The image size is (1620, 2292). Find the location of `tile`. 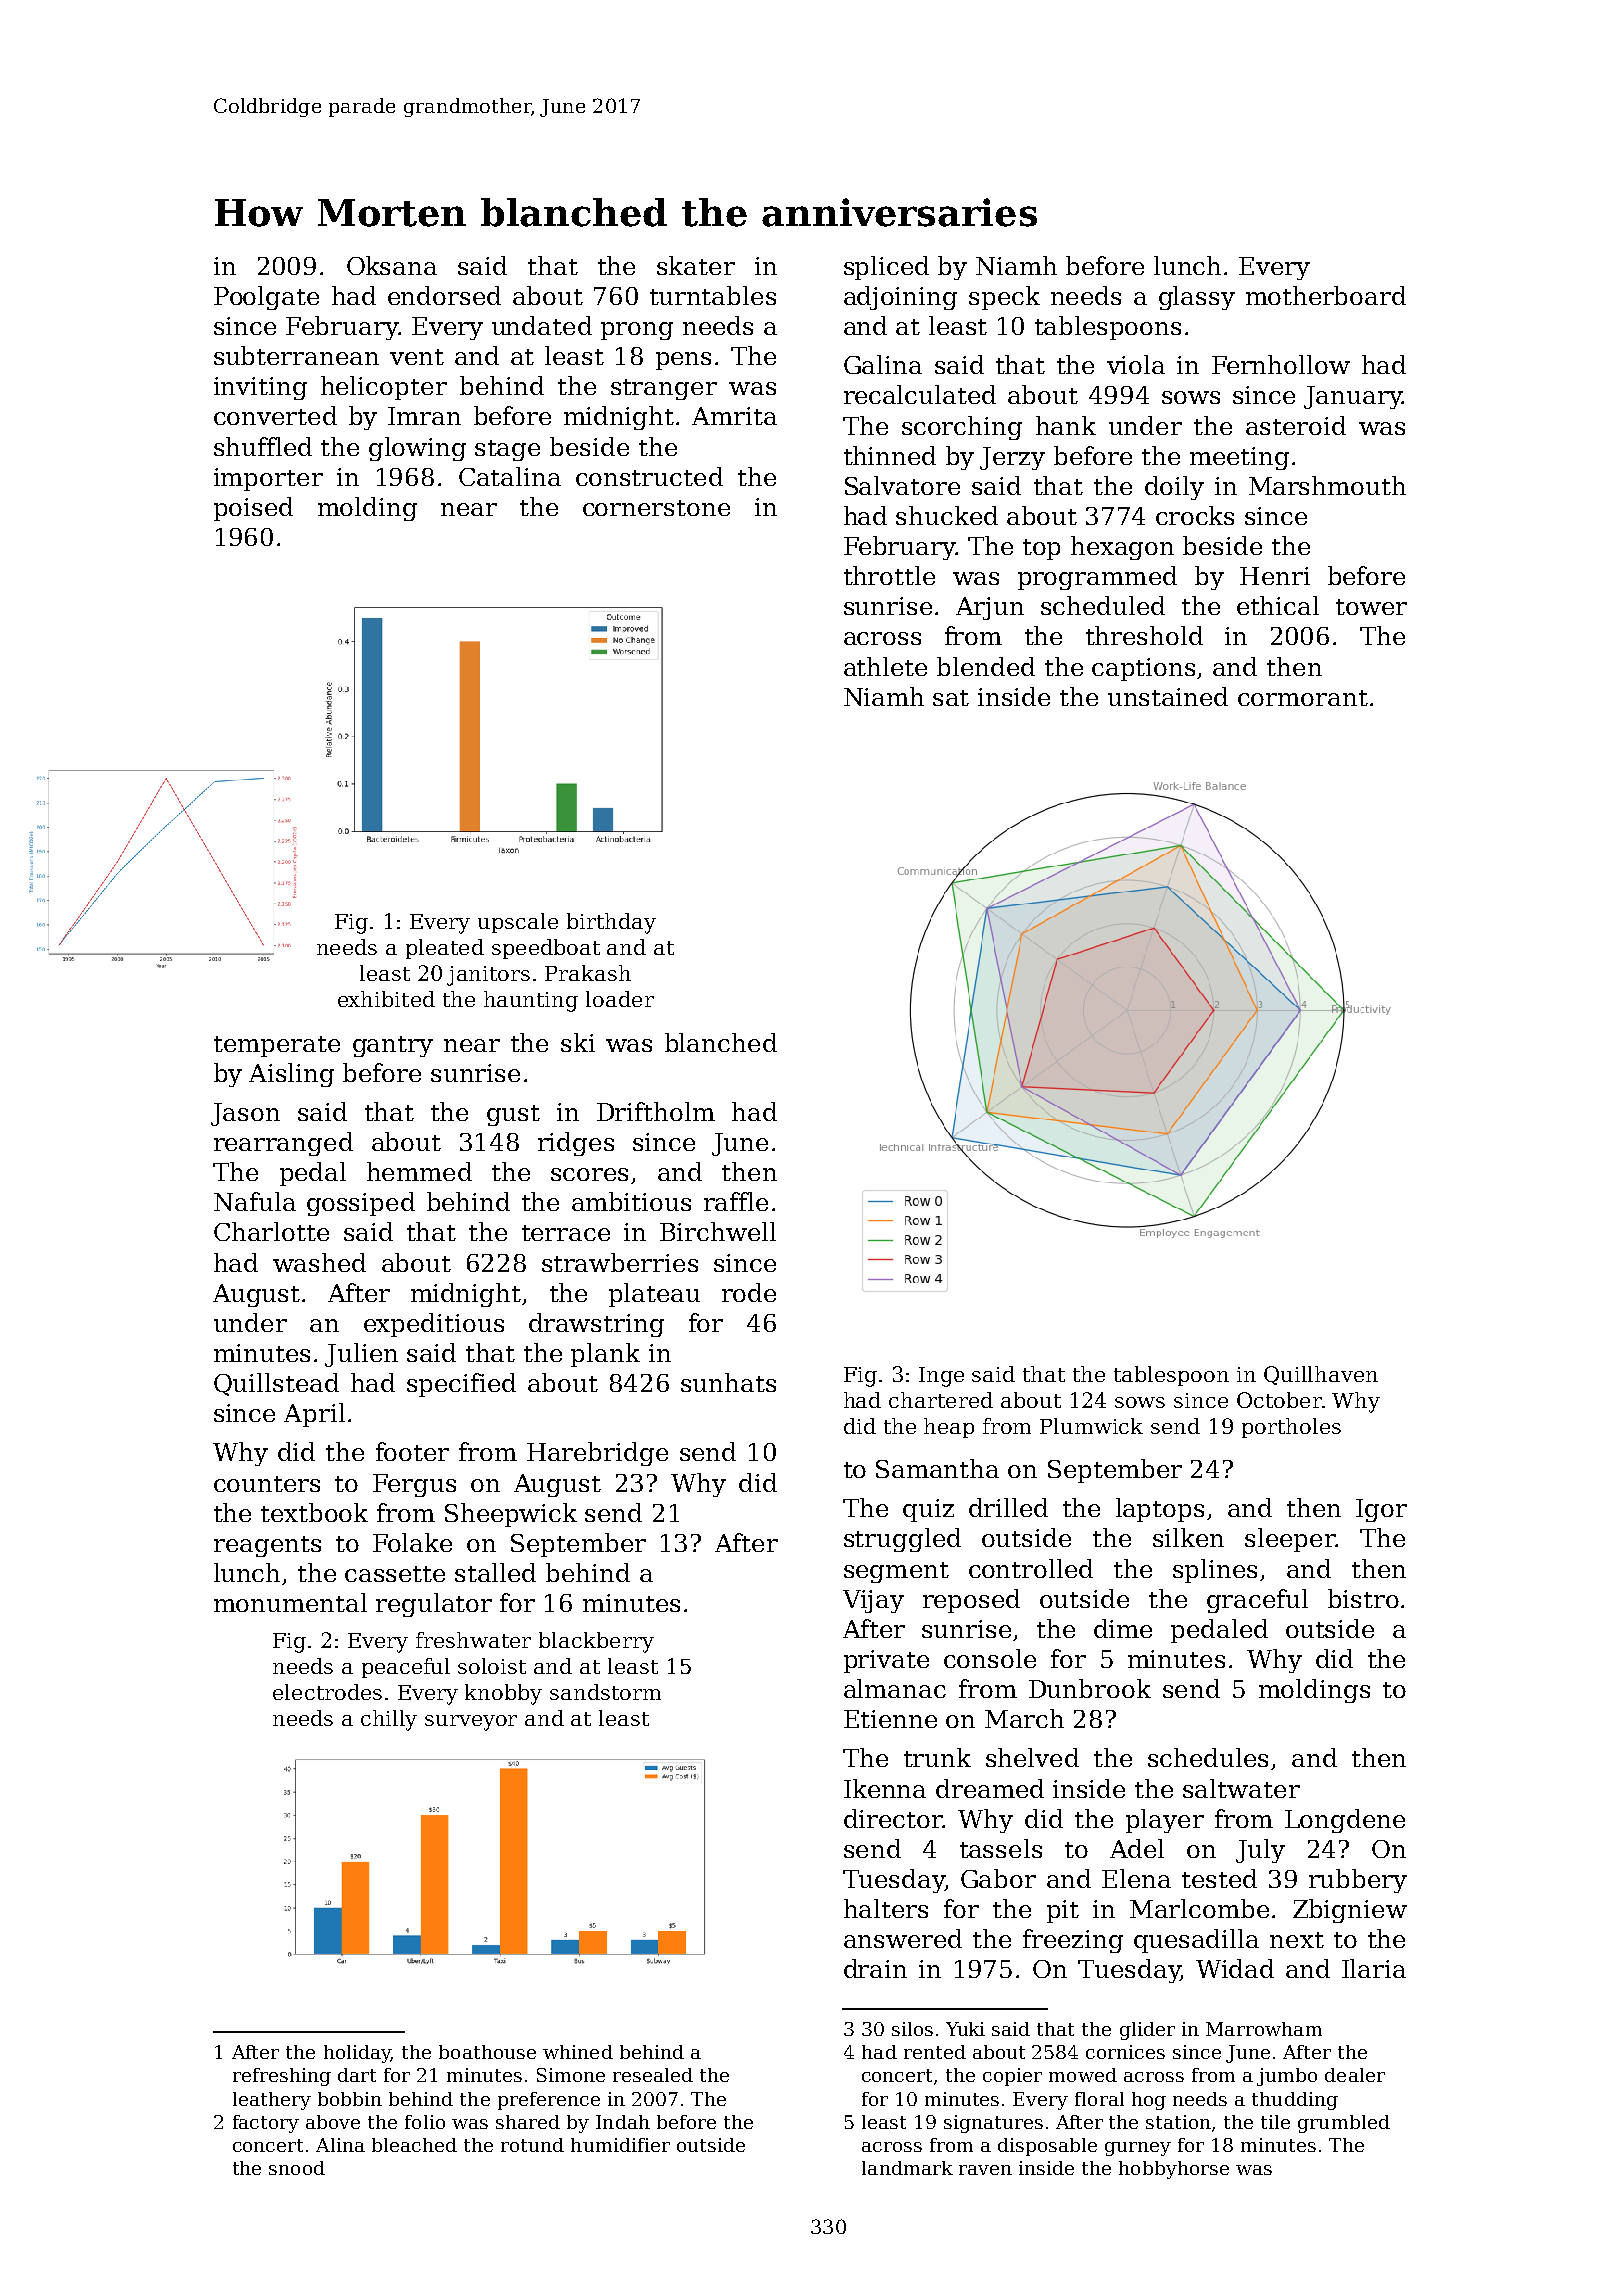

tile is located at coordinates (1275, 2122).
